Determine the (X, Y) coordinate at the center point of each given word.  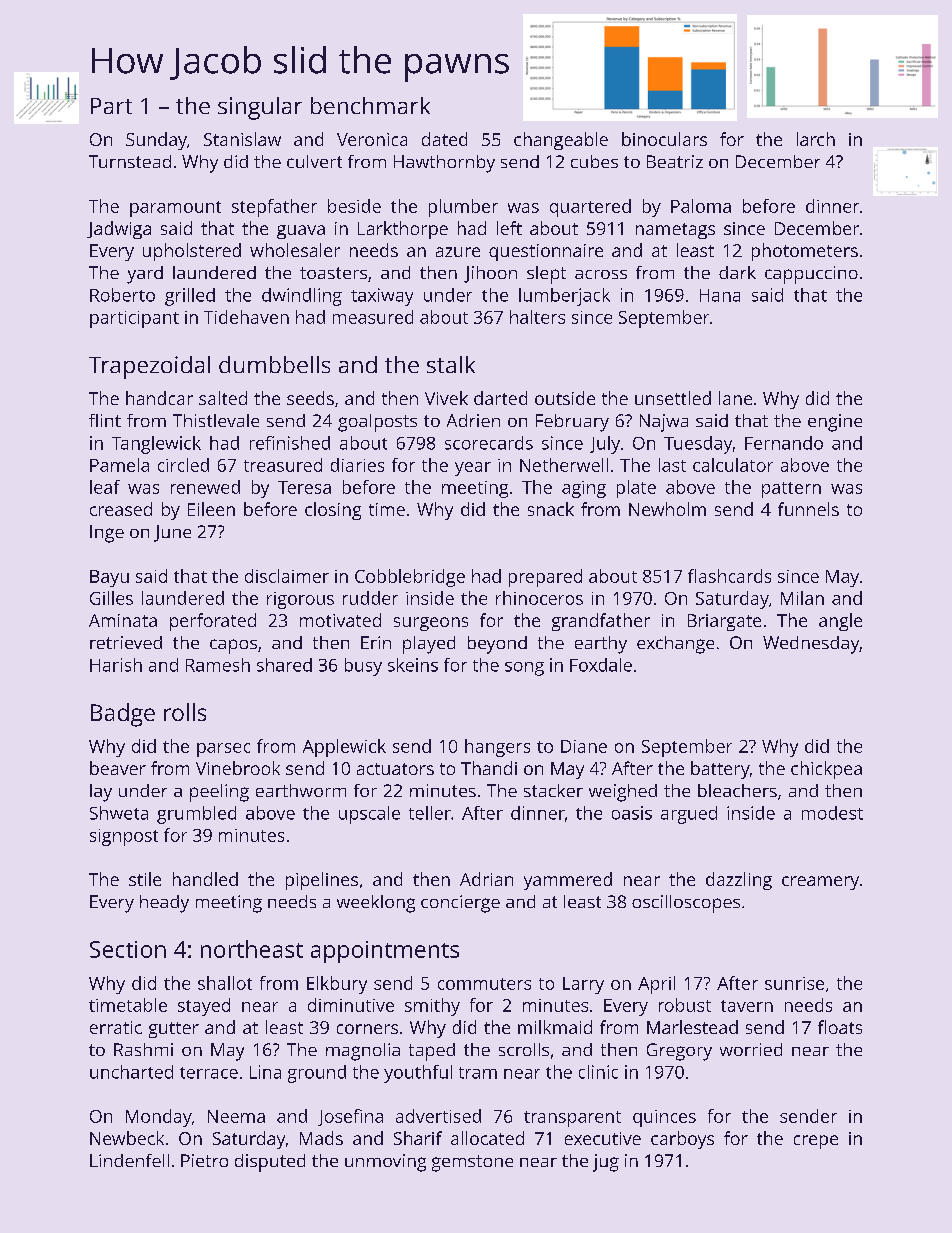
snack (551, 509)
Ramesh (218, 665)
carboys (682, 1140)
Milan (802, 598)
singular (260, 108)
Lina (265, 1072)
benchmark (370, 105)
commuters (484, 984)
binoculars (664, 139)
